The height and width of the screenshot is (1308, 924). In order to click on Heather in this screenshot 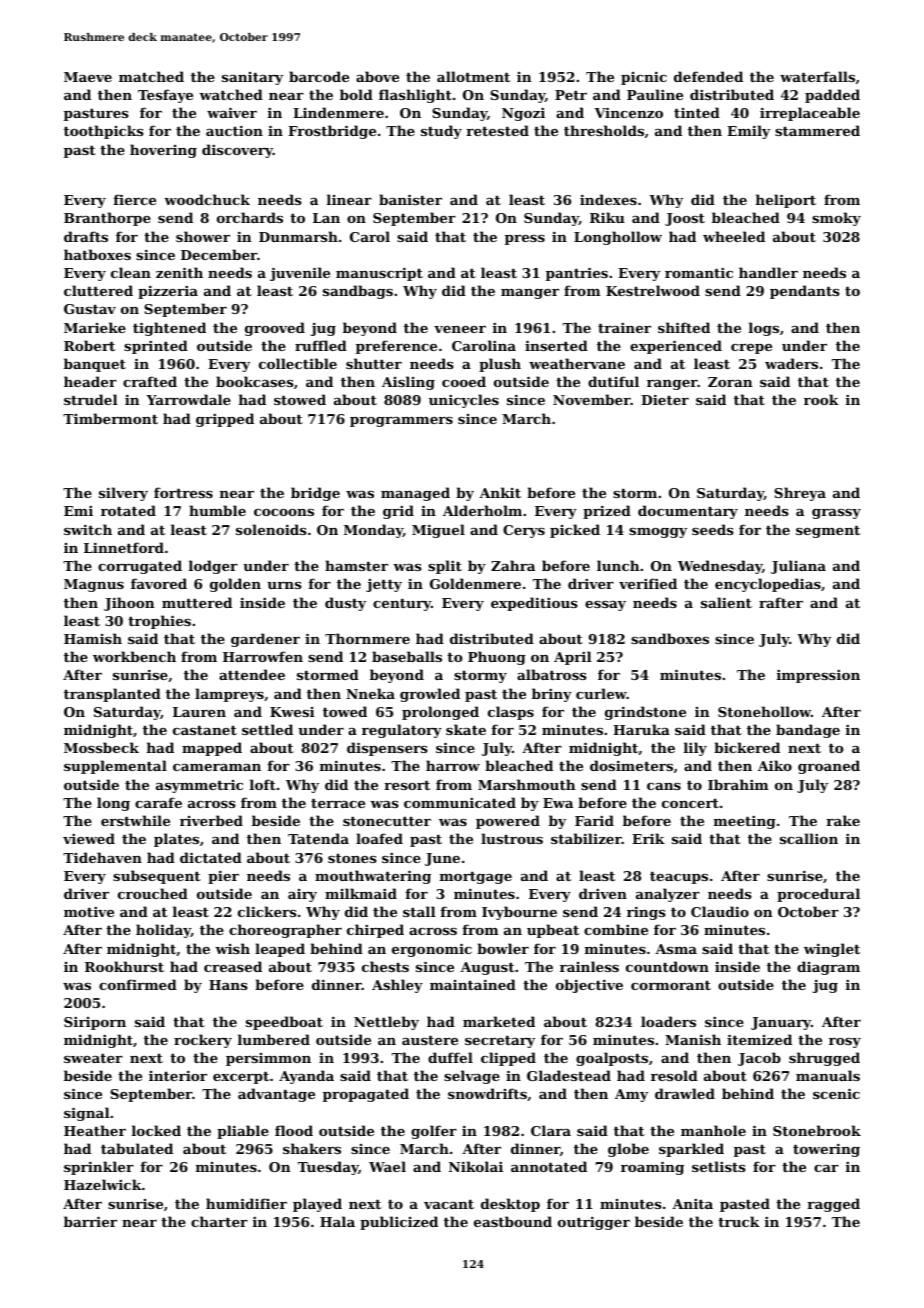, I will do `click(95, 1130)`.
